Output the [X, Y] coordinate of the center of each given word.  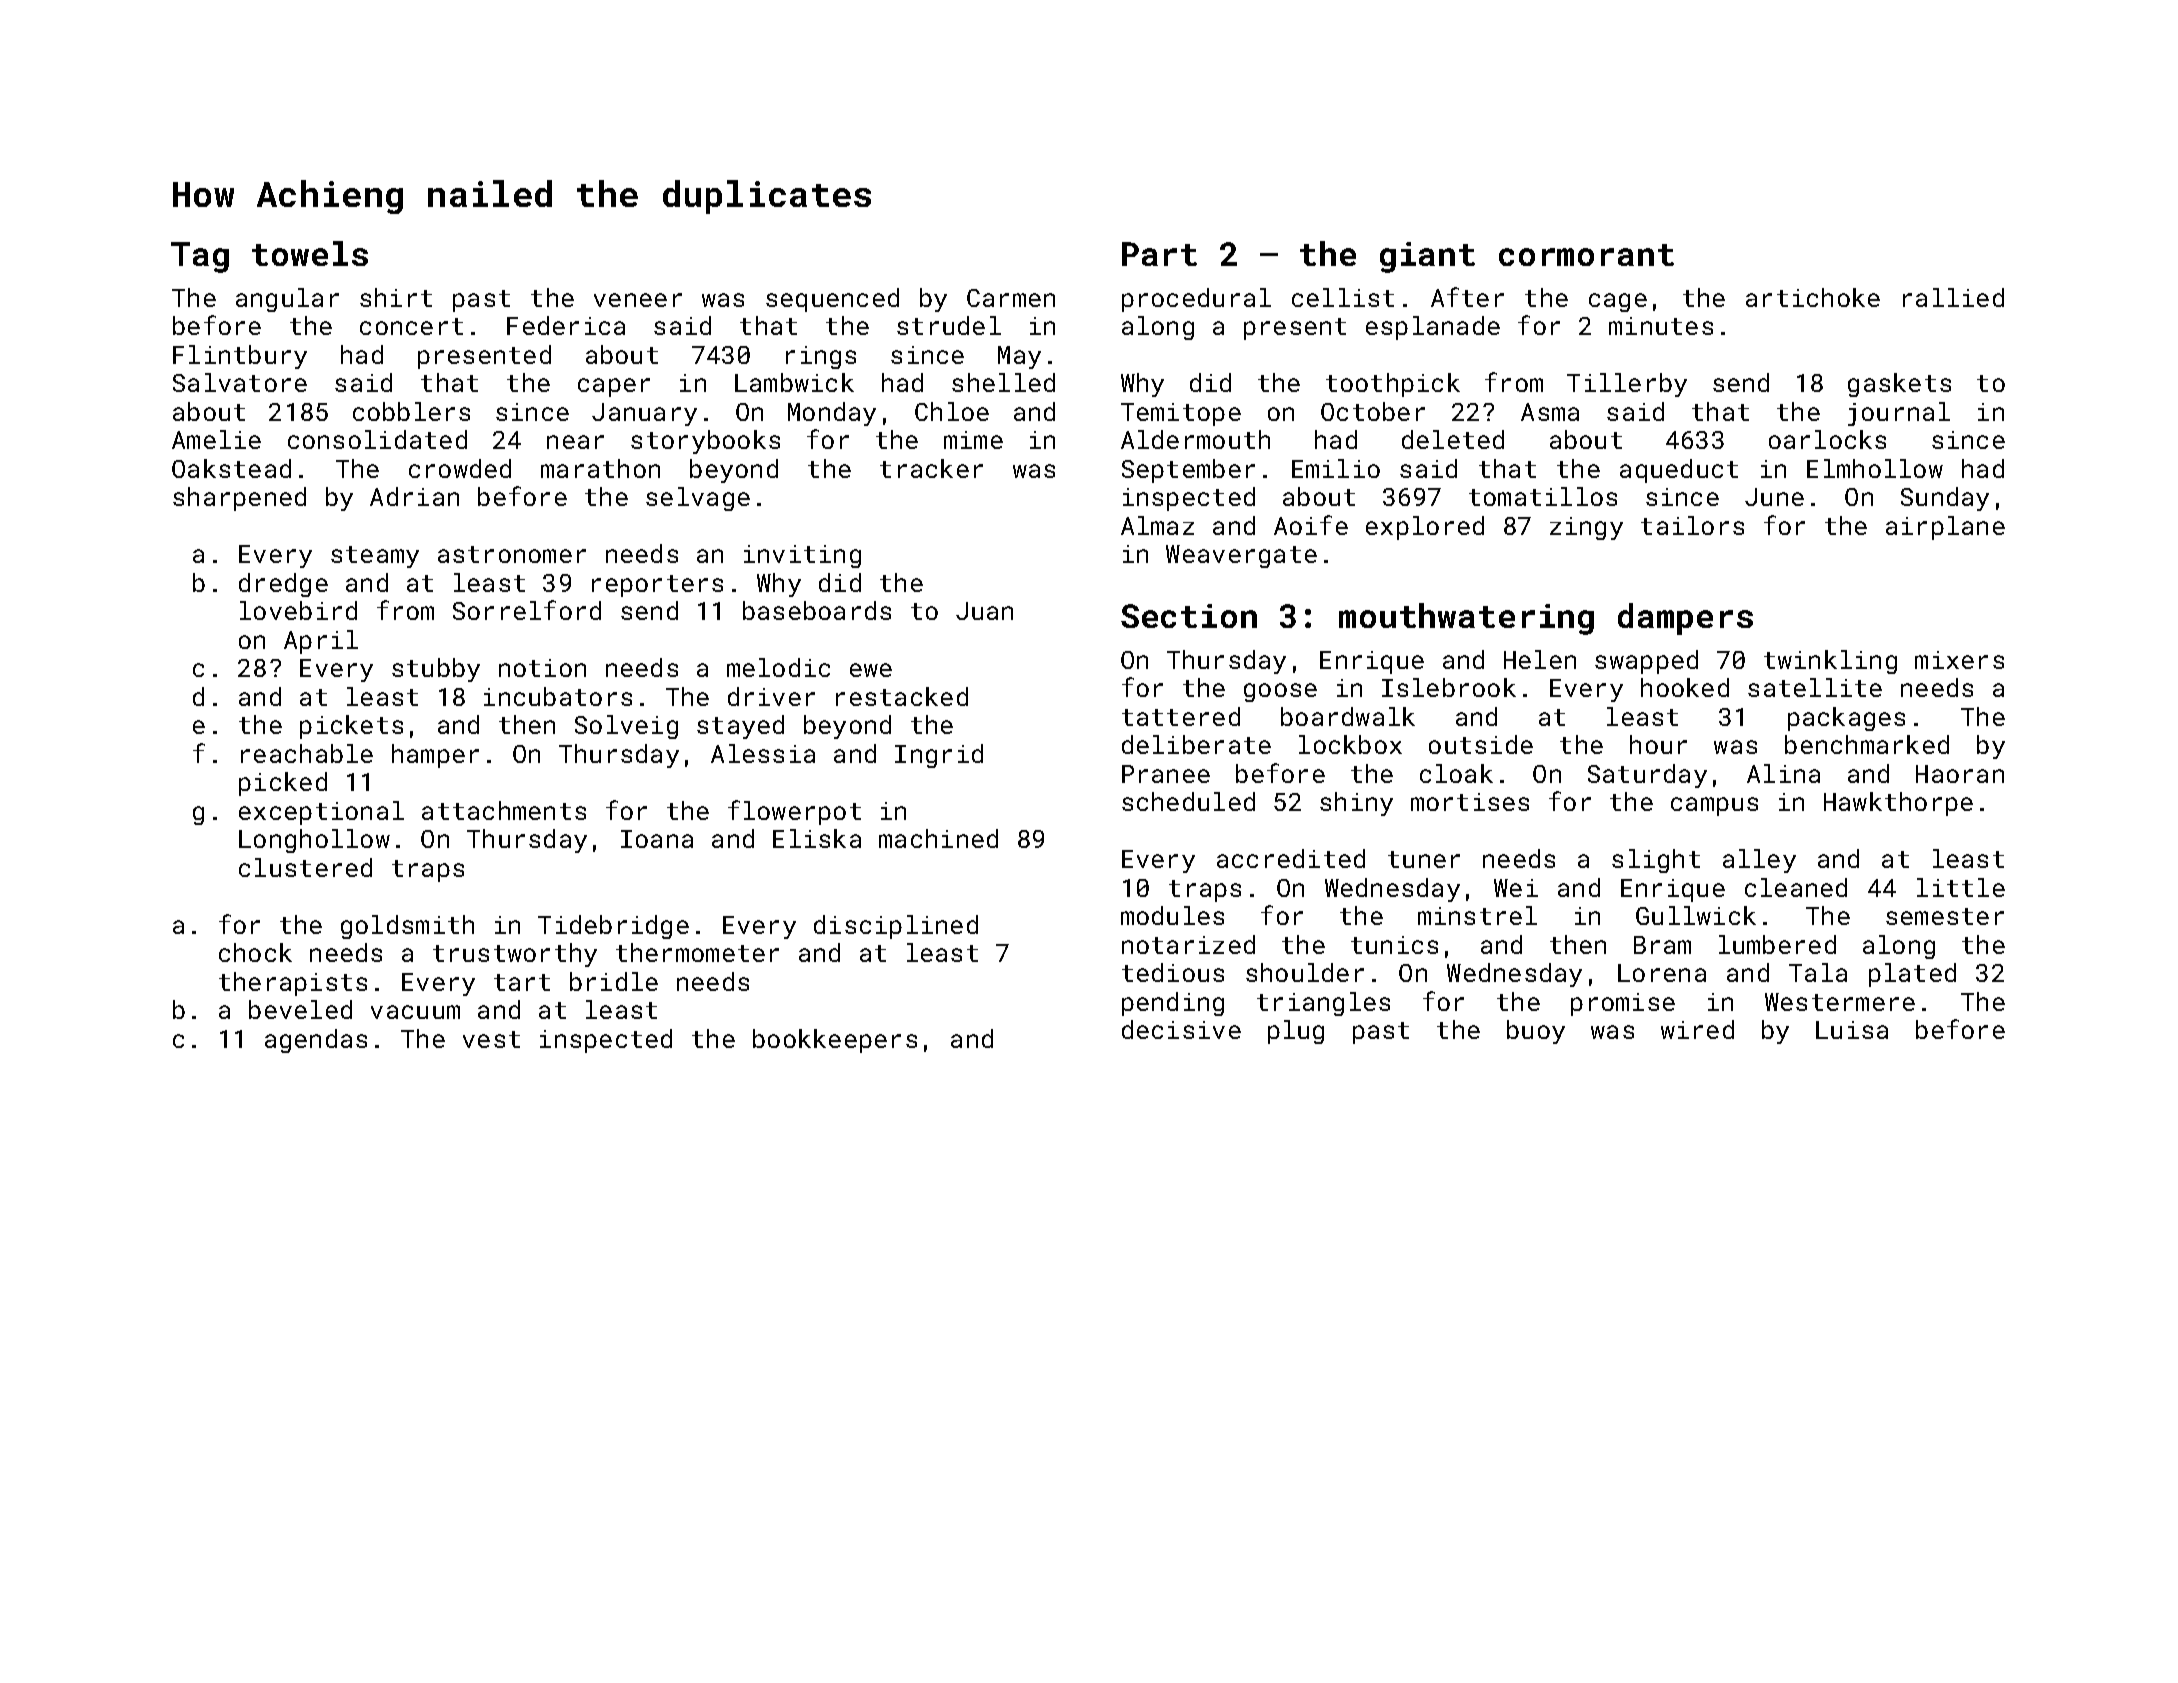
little [1961, 887]
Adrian [414, 496]
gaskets [1899, 385]
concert [411, 326]
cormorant [1586, 255]
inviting [802, 556]
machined [938, 838]
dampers [1685, 619]
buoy [1536, 1032]
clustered [305, 867]
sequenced [832, 300]
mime [973, 440]
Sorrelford [527, 610]
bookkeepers [835, 1041]
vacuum [415, 1012]
